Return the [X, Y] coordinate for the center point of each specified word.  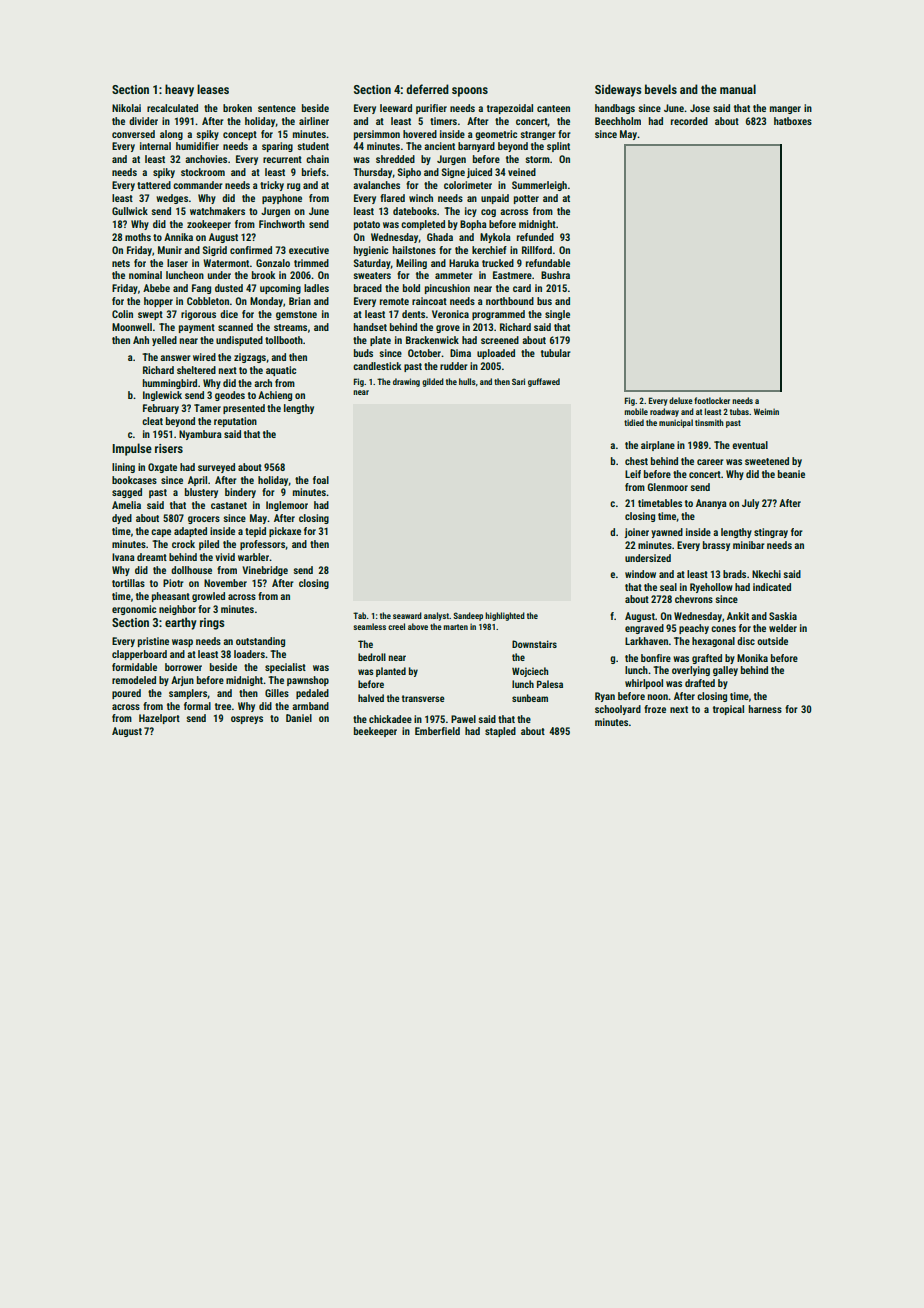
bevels [661, 89]
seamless [369, 626]
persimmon [377, 135]
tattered [154, 185]
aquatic [281, 371]
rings [212, 624]
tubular [556, 353]
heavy [179, 90]
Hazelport [159, 719]
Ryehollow [711, 588]
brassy [716, 546]
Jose [700, 108]
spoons [470, 92]
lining [123, 468]
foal [321, 480]
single [557, 315]
